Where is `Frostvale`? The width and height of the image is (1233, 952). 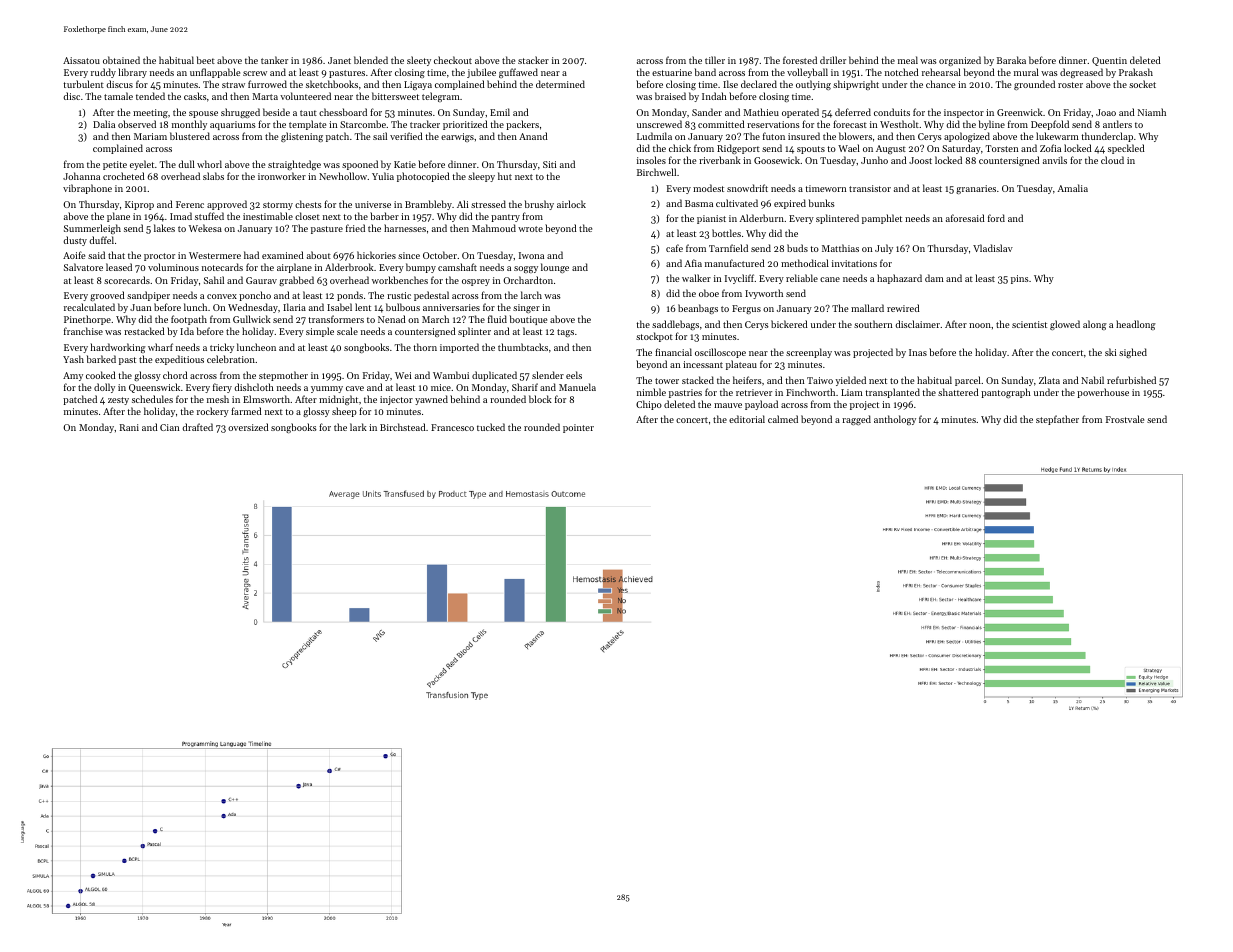 Frostvale is located at coordinates (1125, 419).
